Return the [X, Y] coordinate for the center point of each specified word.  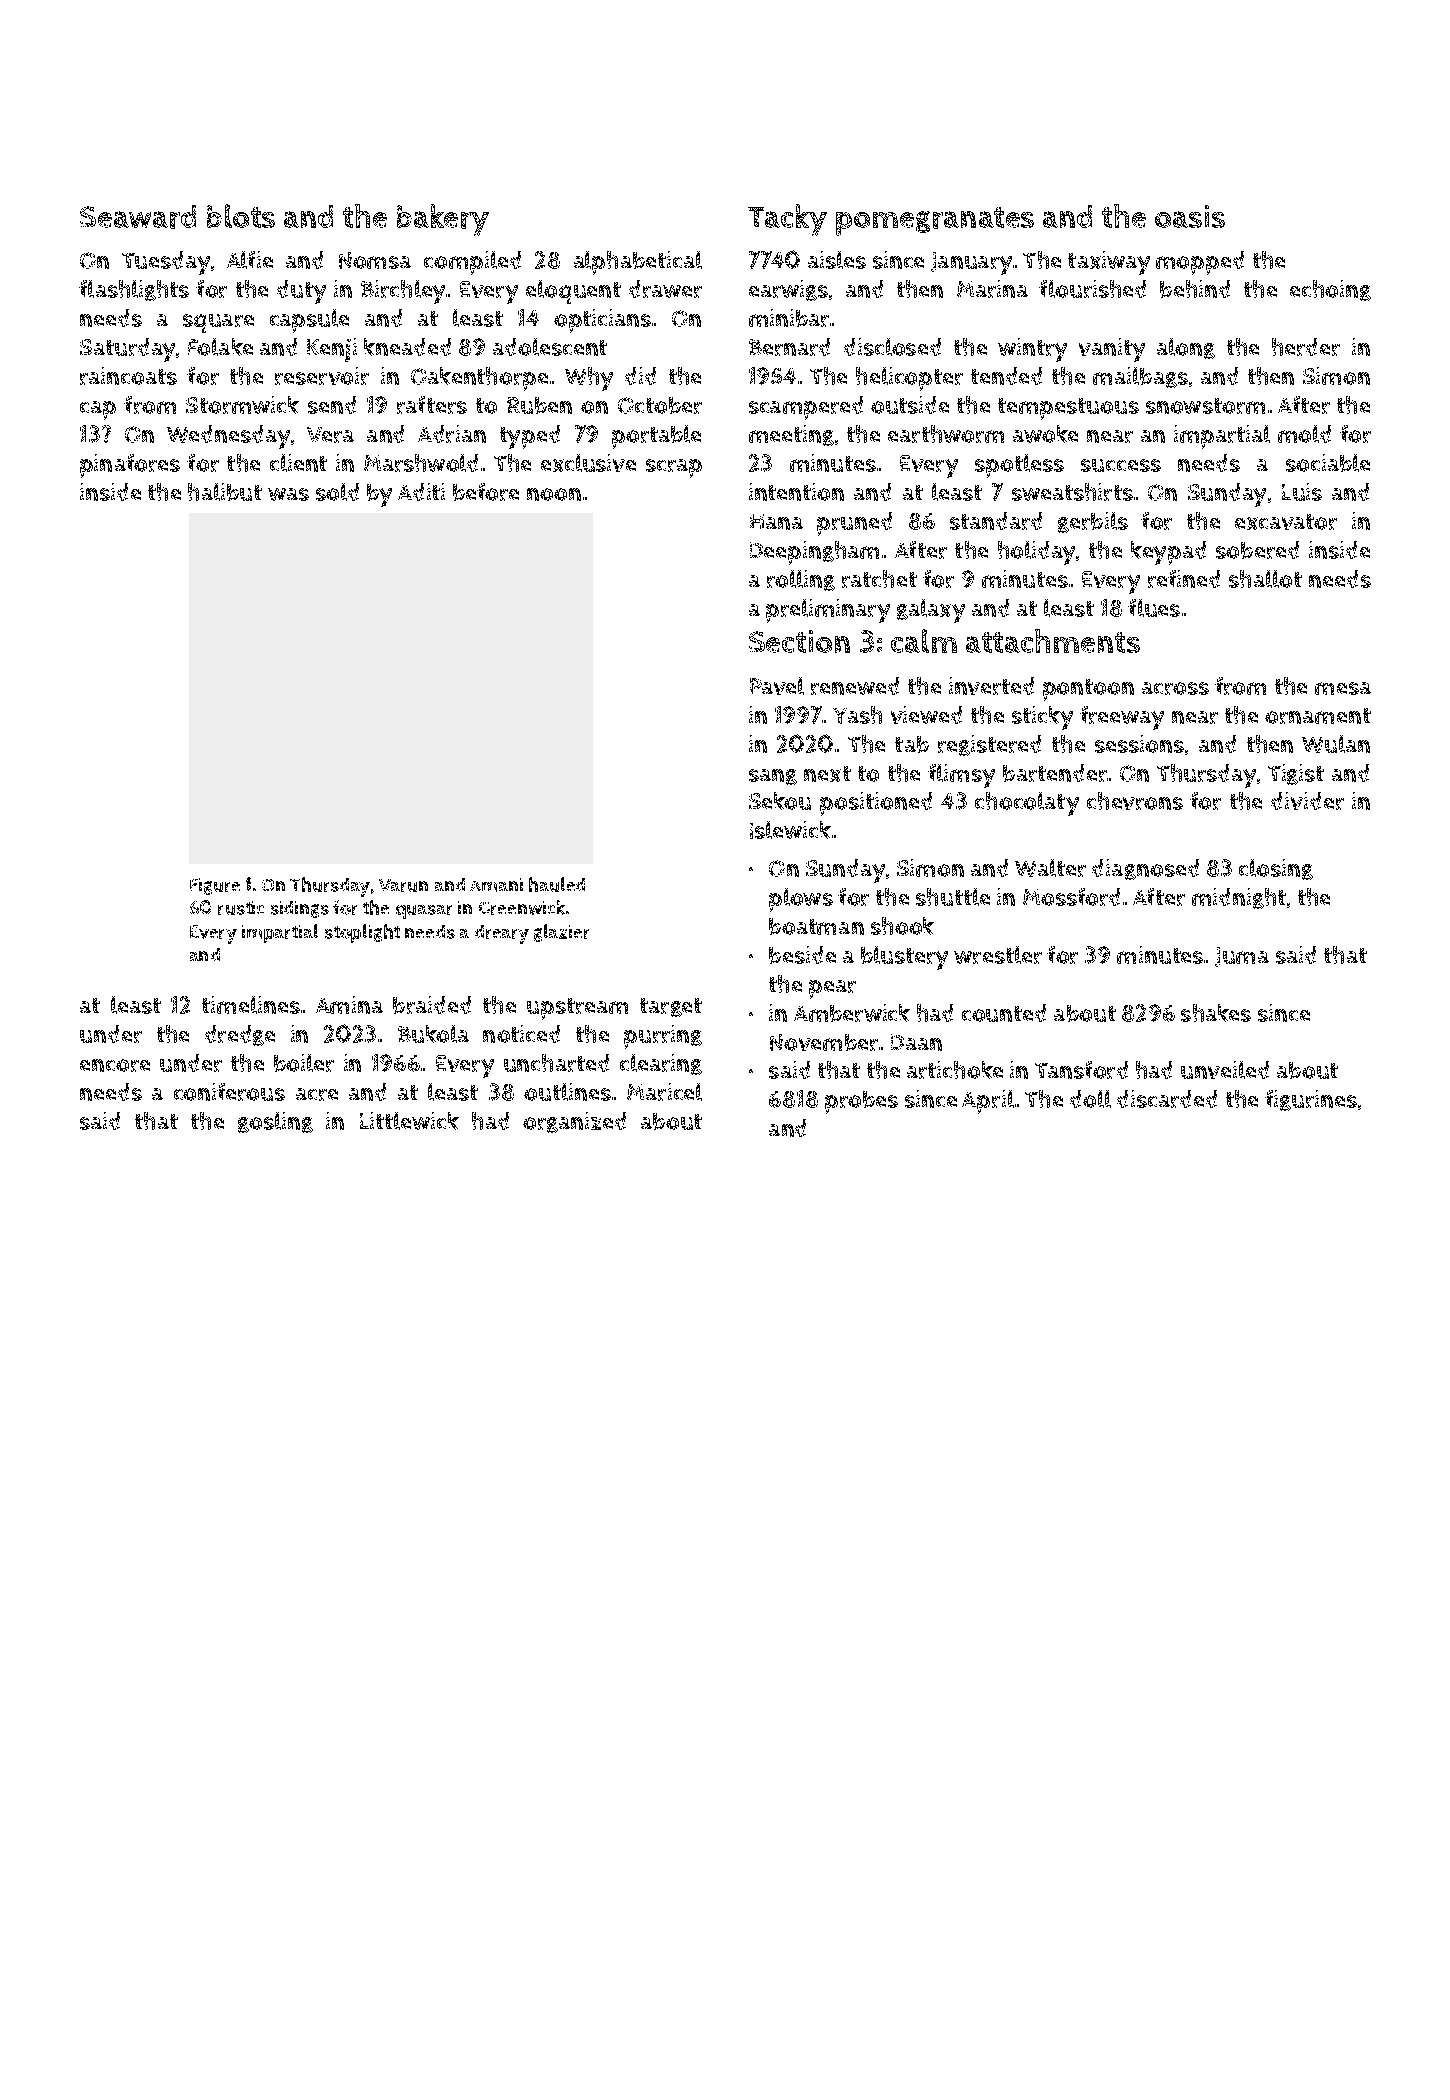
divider [1307, 801]
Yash [857, 715]
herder [1306, 347]
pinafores [130, 466]
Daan [916, 1042]
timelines [251, 1005]
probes [861, 1102]
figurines [1311, 1100]
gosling [275, 1122]
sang [773, 777]
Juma [1242, 957]
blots [241, 216]
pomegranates [935, 221]
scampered [806, 408]
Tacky [787, 220]
